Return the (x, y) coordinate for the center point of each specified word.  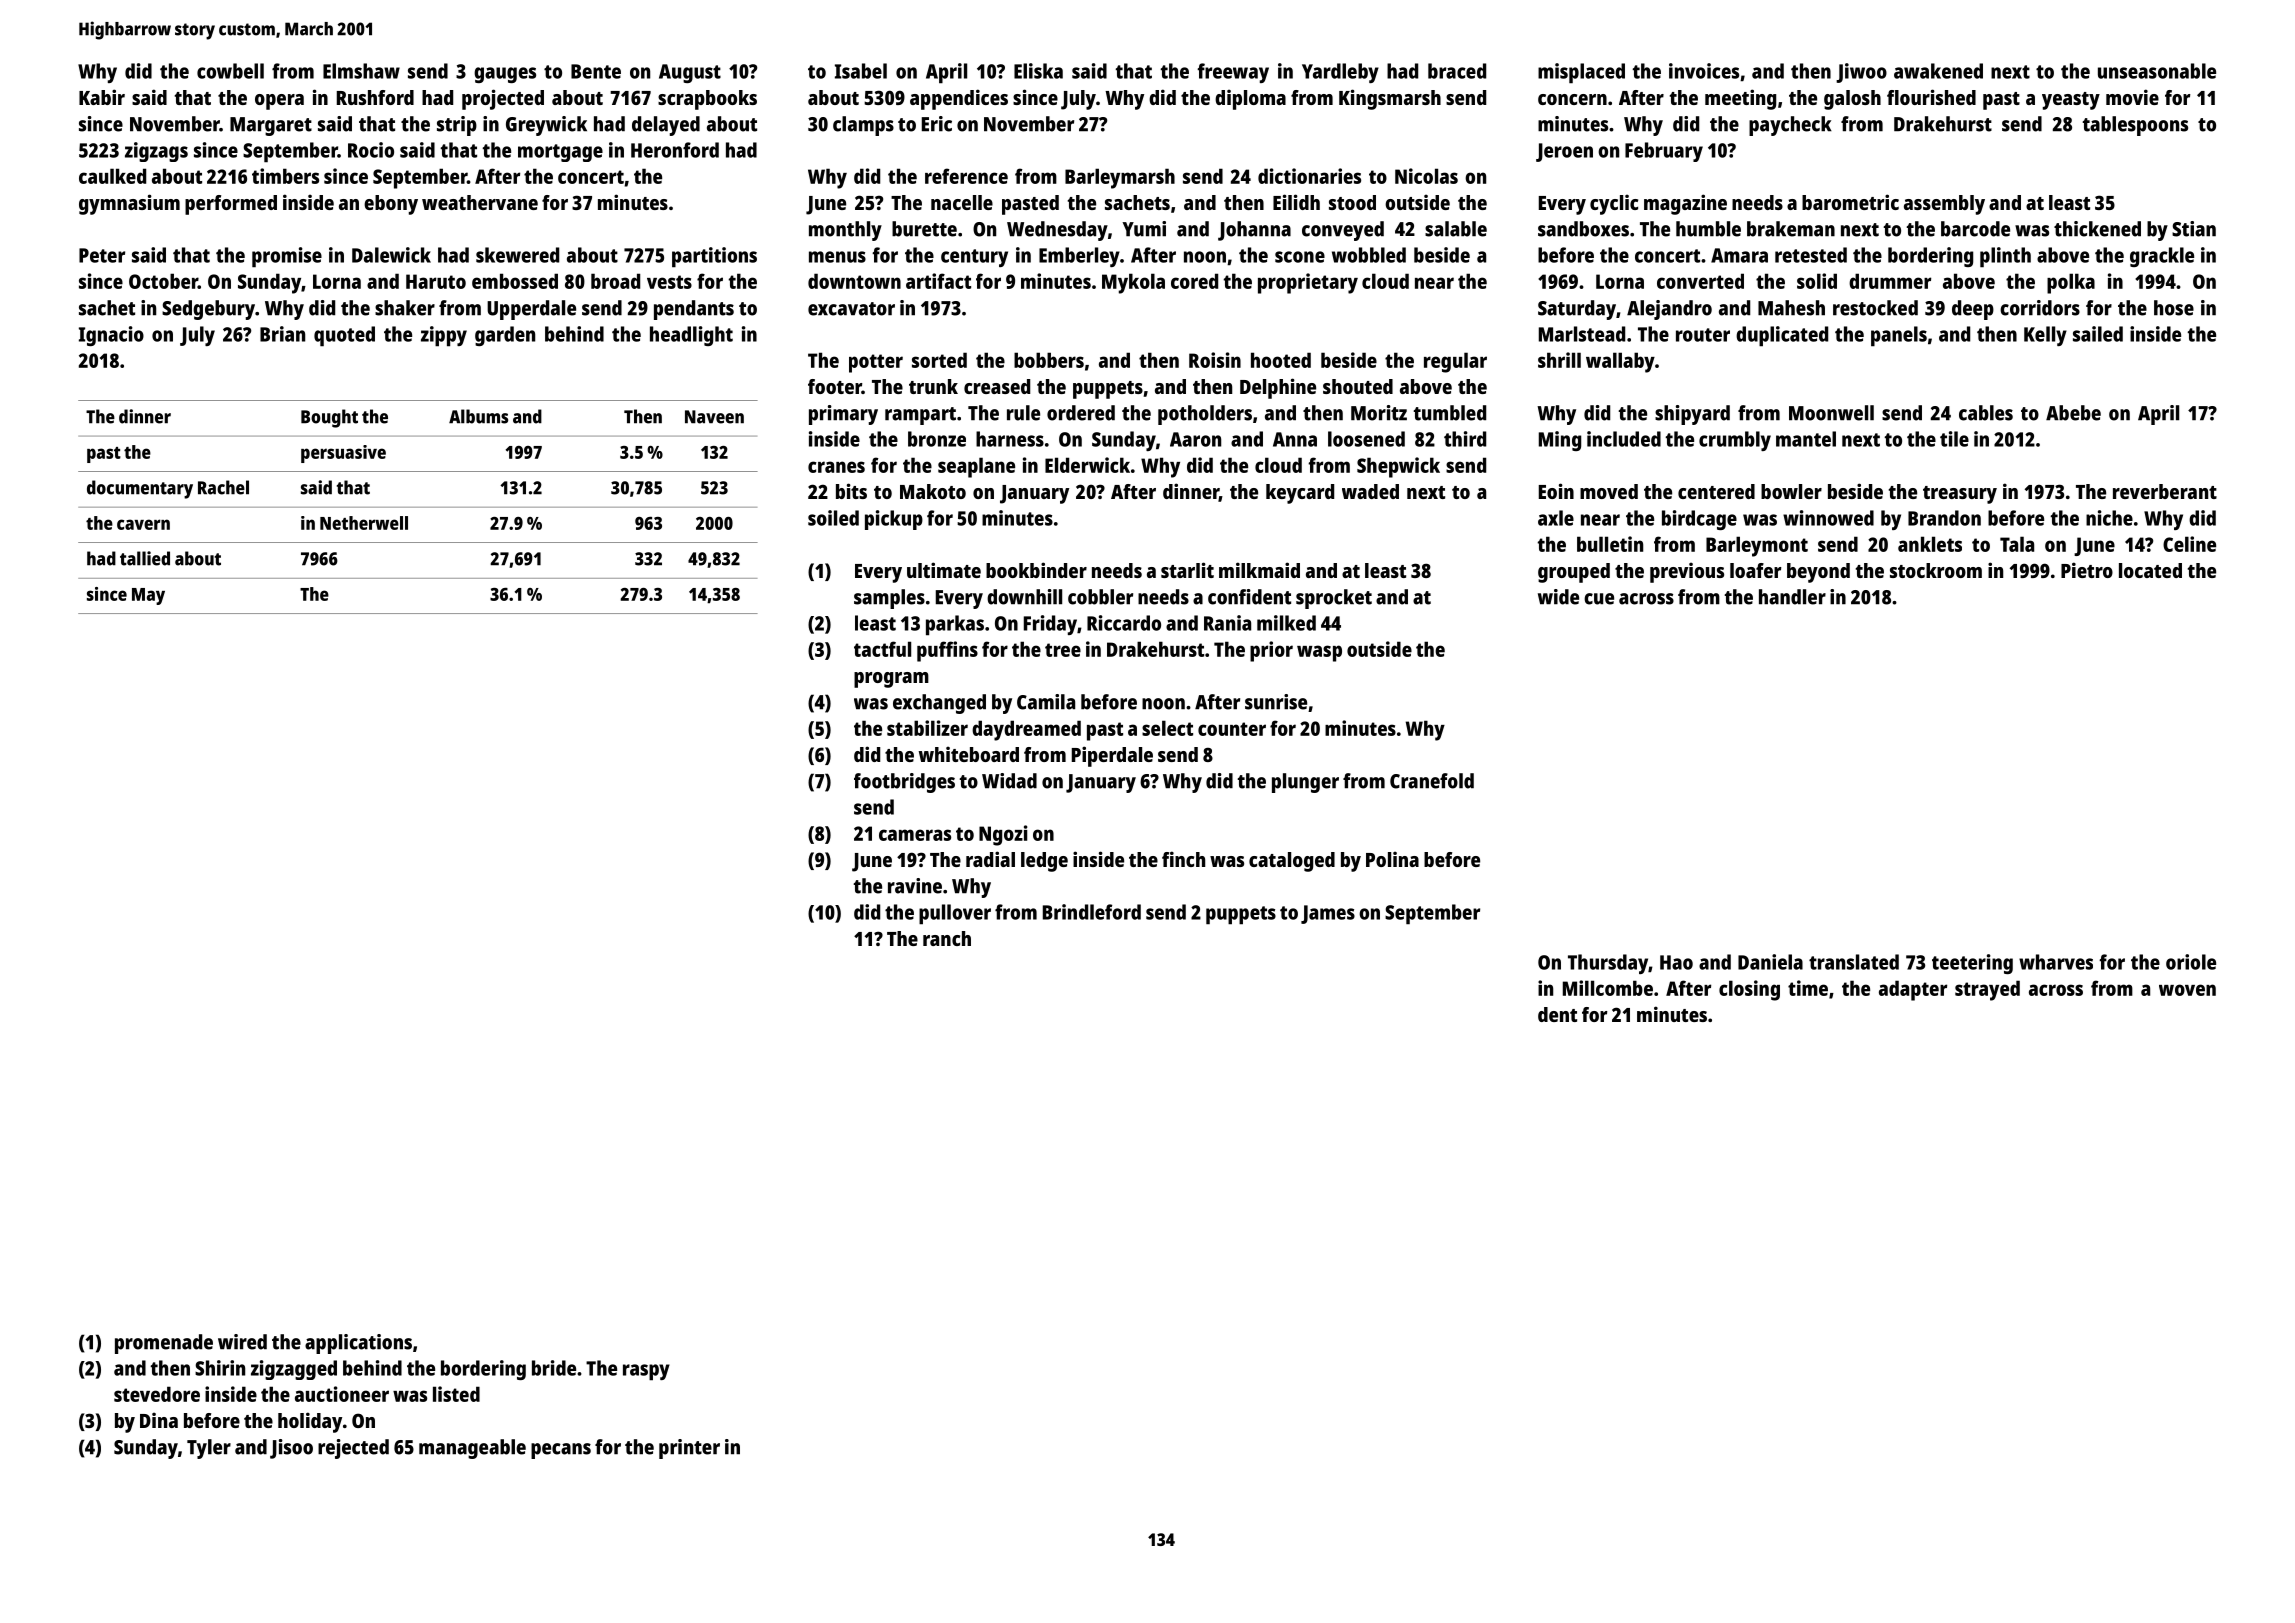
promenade (164, 1344)
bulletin (1610, 544)
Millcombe (1608, 988)
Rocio (371, 150)
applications (358, 1344)
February (1664, 152)
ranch (947, 938)
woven (2187, 990)
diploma (1250, 99)
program (891, 680)
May (148, 596)
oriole (2191, 962)
